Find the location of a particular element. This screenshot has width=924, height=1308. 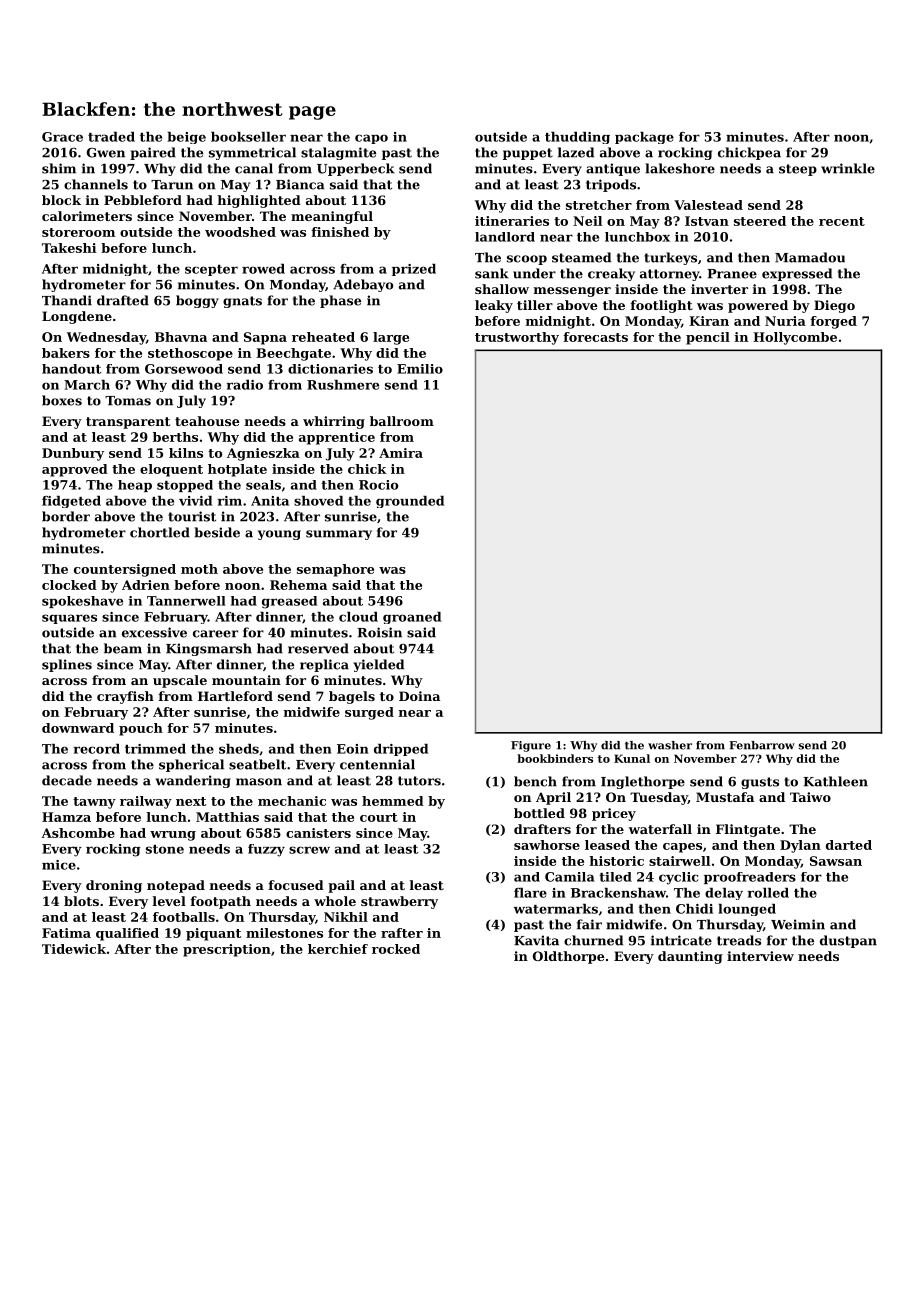

border is located at coordinates (66, 516).
